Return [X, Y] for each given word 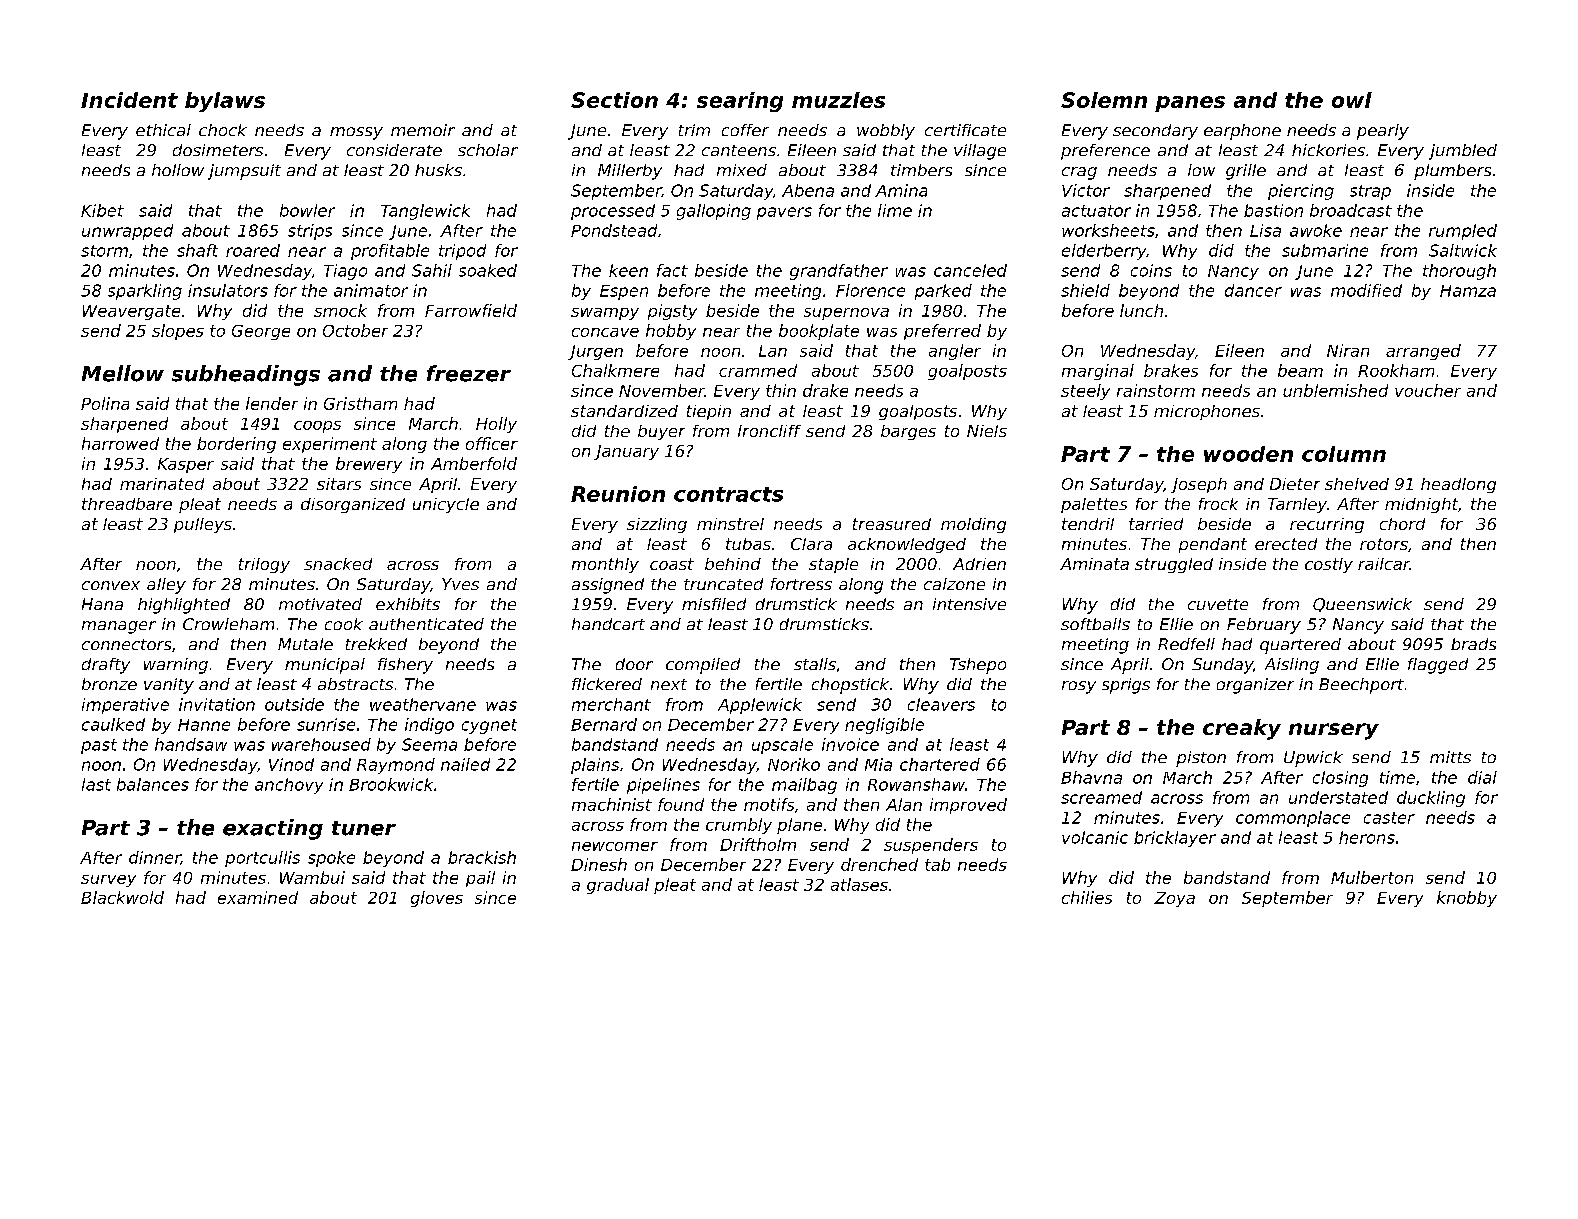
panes [1190, 104]
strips [310, 232]
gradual [618, 886]
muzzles [838, 100]
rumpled [1463, 232]
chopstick [850, 686]
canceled [970, 270]
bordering [236, 445]
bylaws [225, 102]
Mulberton [1372, 877]
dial [1482, 777]
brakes [1171, 370]
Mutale [305, 644]
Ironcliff [769, 431]
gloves [437, 899]
